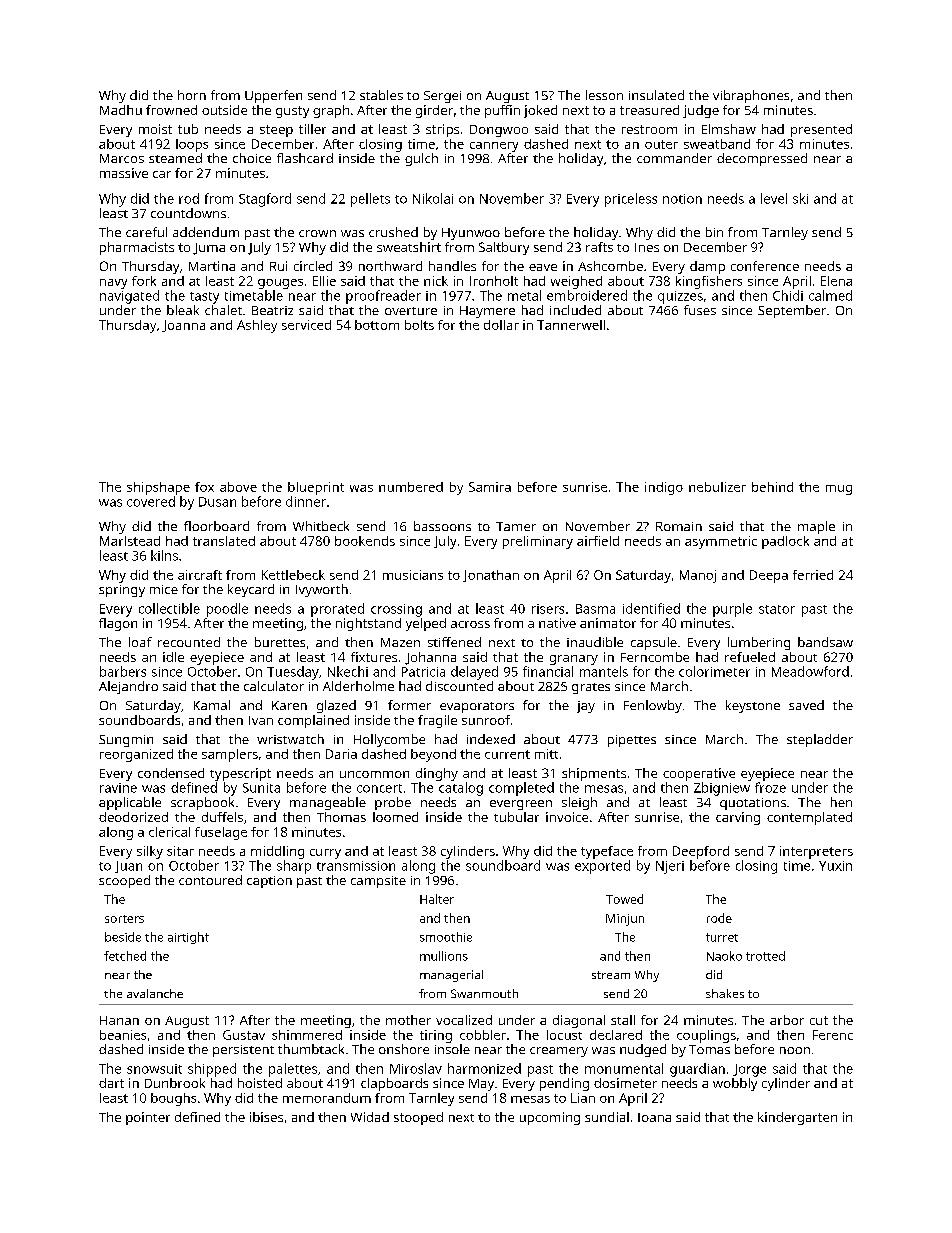 The image size is (952, 1233). I want to click on Deepa, so click(769, 576).
